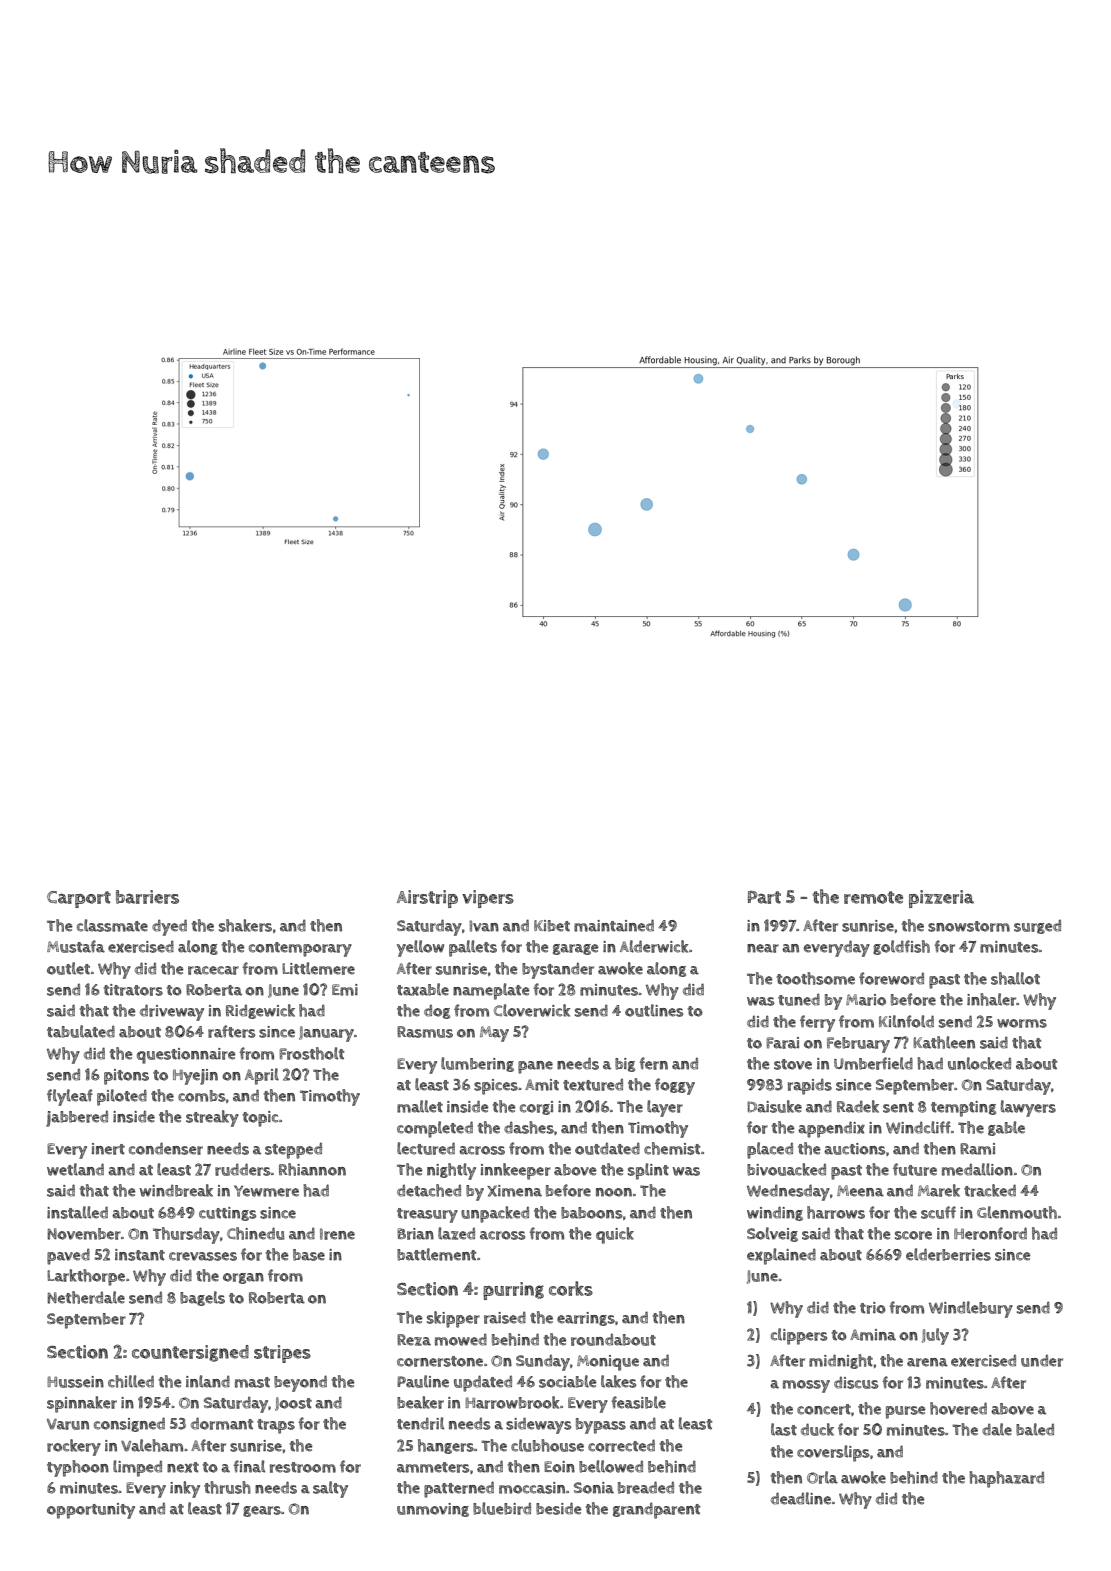  I want to click on stepped, so click(293, 1151).
